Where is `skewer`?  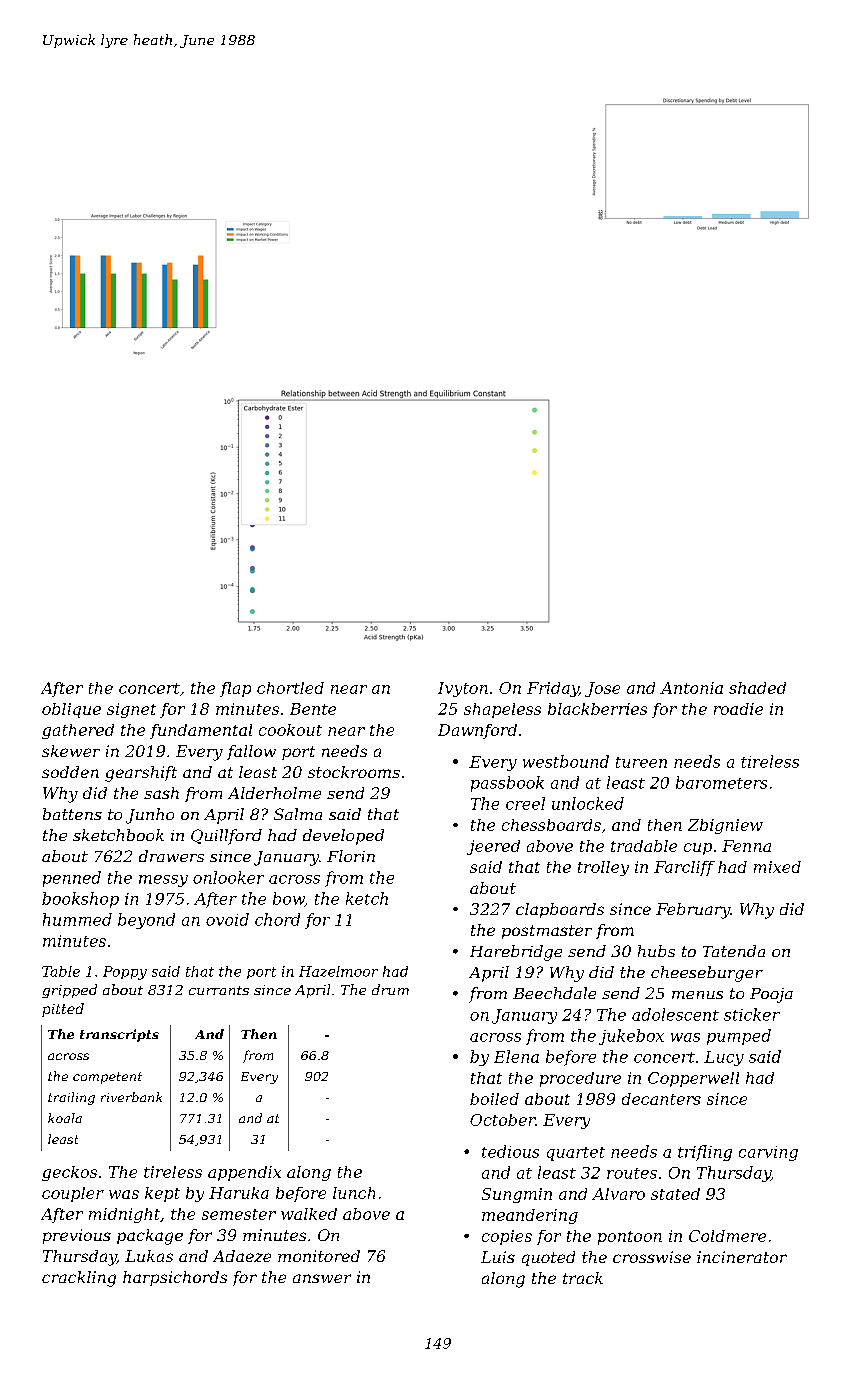 skewer is located at coordinates (71, 751).
